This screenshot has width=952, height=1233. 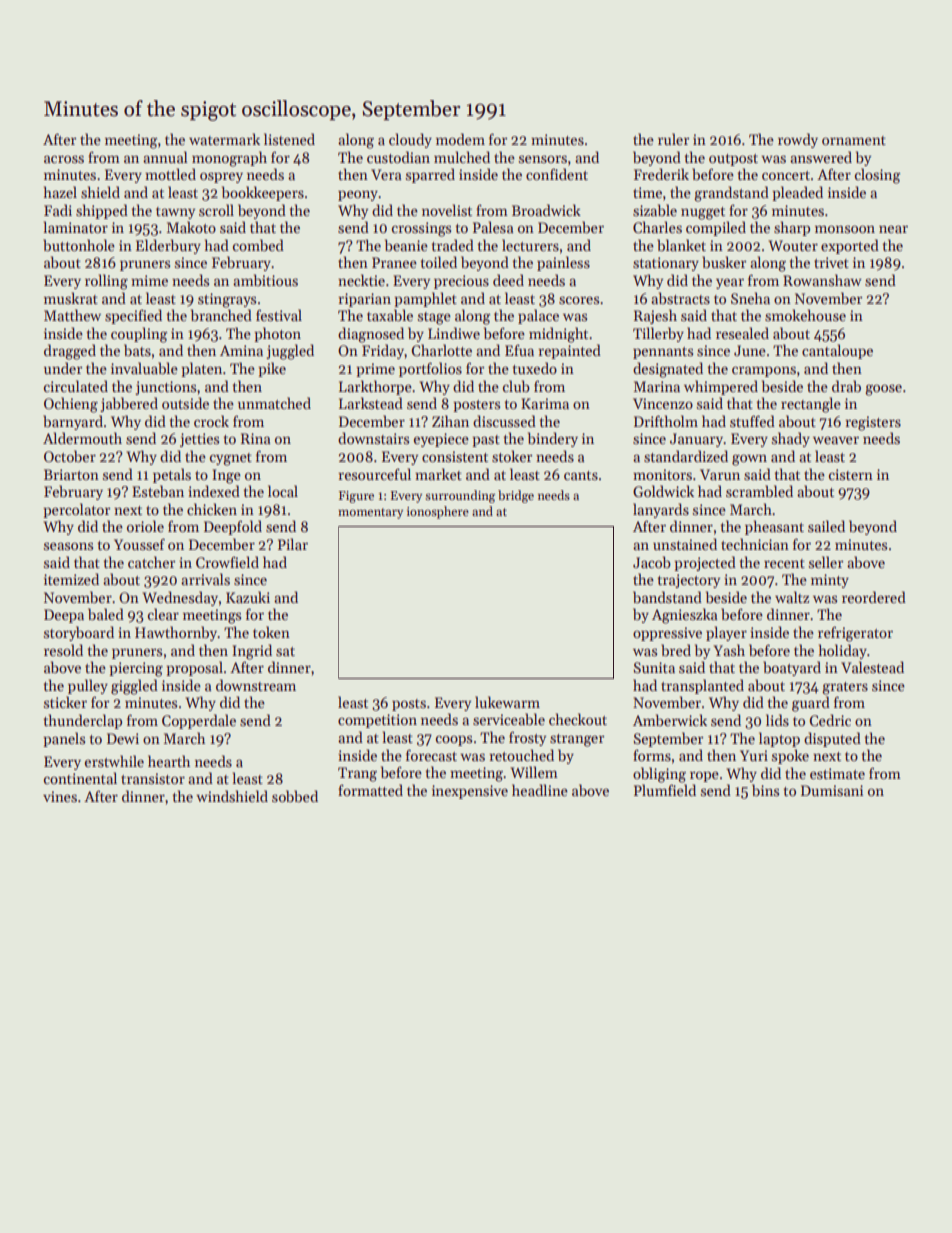 What do you see at coordinates (199, 721) in the screenshot?
I see `Copperdale` at bounding box center [199, 721].
